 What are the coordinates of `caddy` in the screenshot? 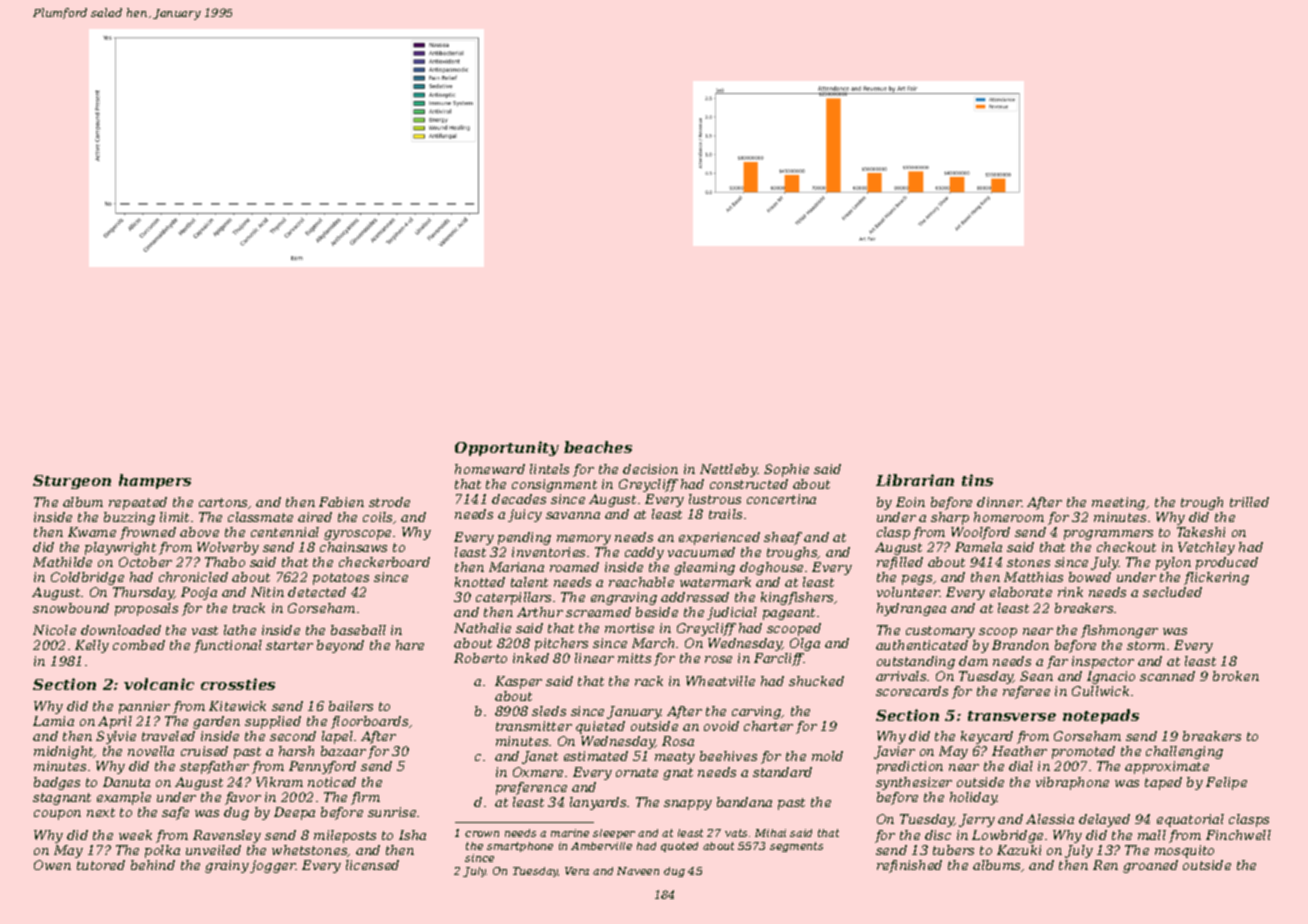 It's located at (644, 553).
